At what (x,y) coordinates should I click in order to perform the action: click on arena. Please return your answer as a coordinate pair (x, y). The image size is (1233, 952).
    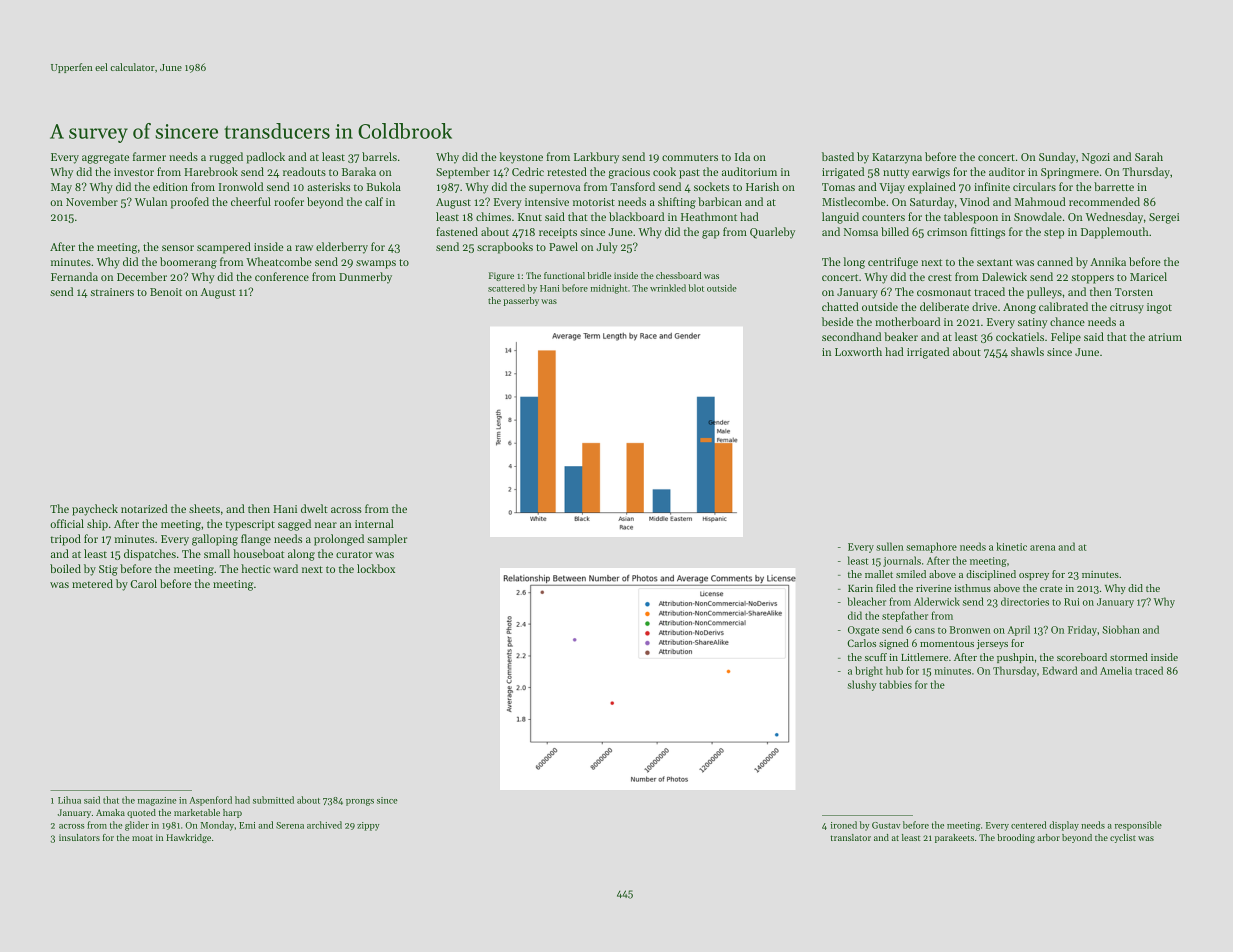
    Looking at the image, I should click on (1042, 548).
